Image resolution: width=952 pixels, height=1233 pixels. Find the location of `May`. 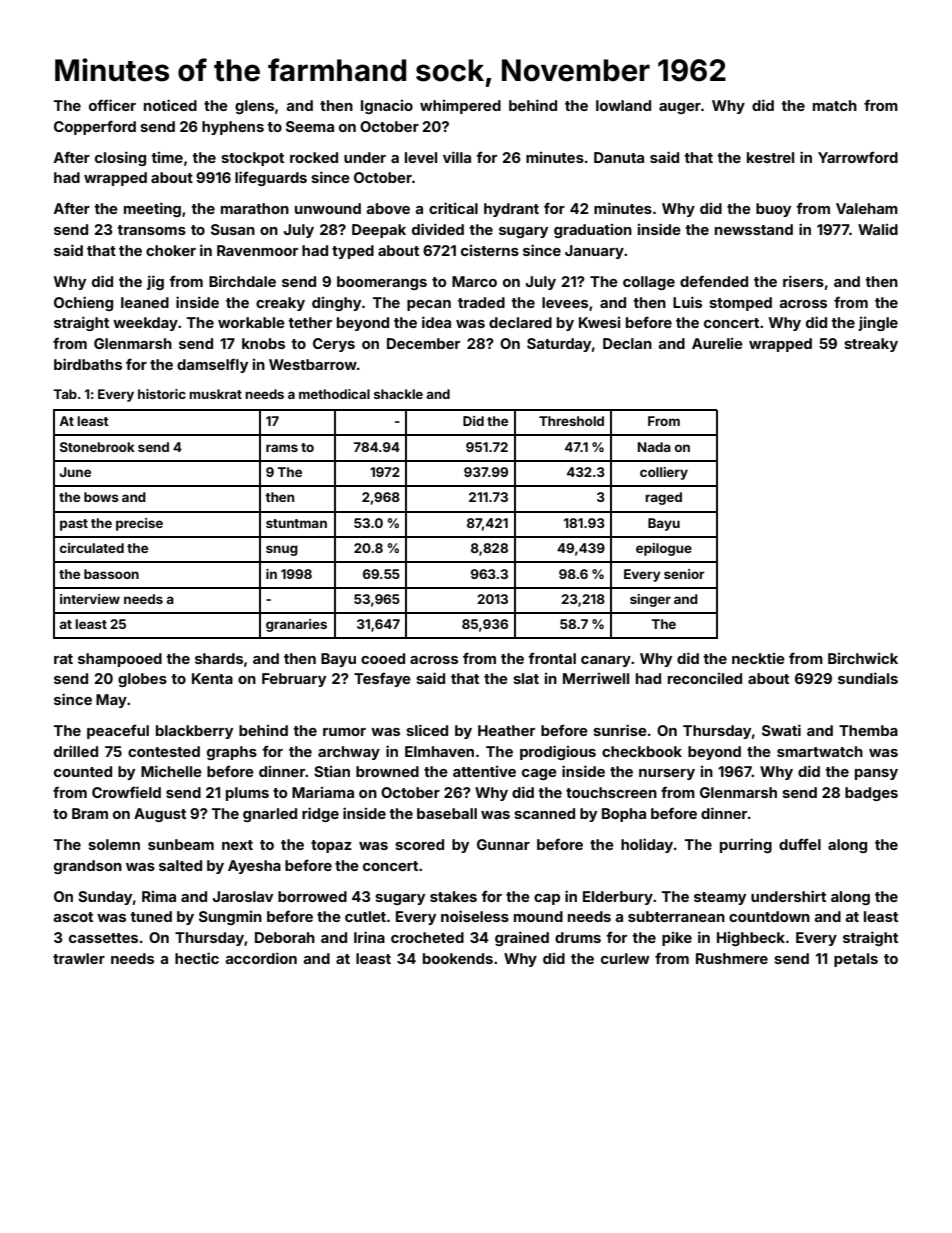

May is located at coordinates (111, 701).
